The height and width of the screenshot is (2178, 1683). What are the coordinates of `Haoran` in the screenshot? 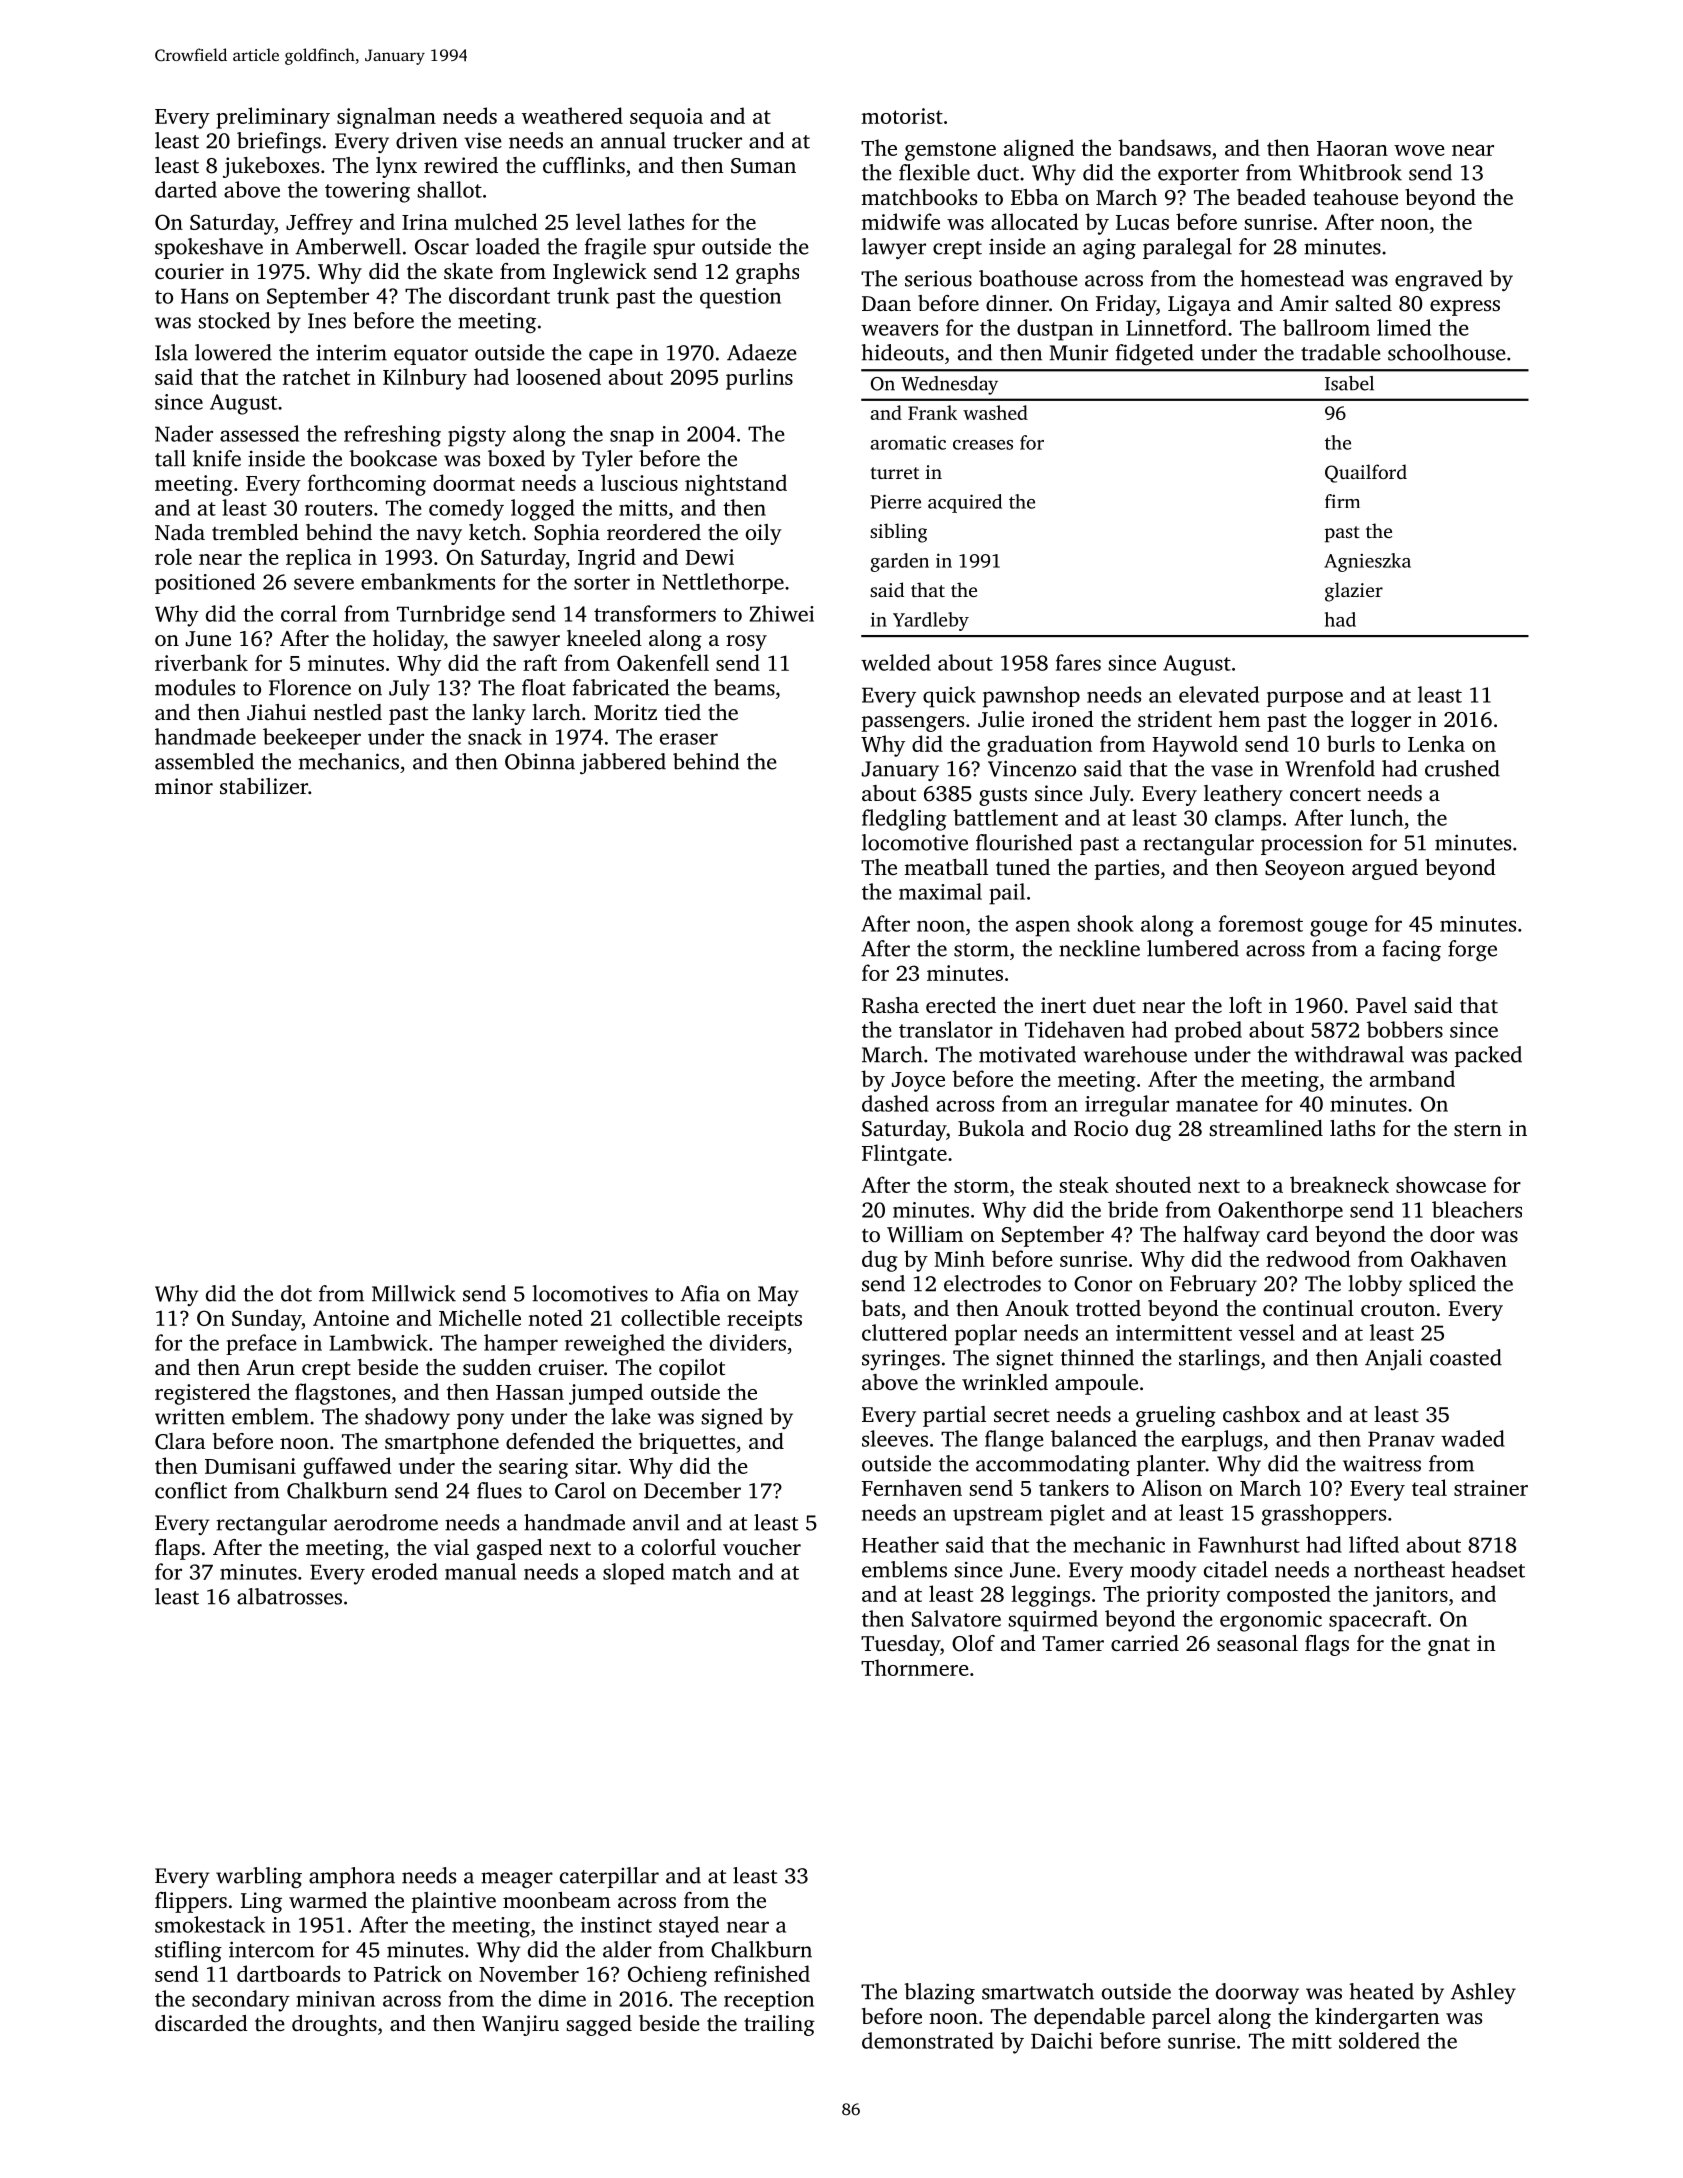 It's located at (1352, 148).
